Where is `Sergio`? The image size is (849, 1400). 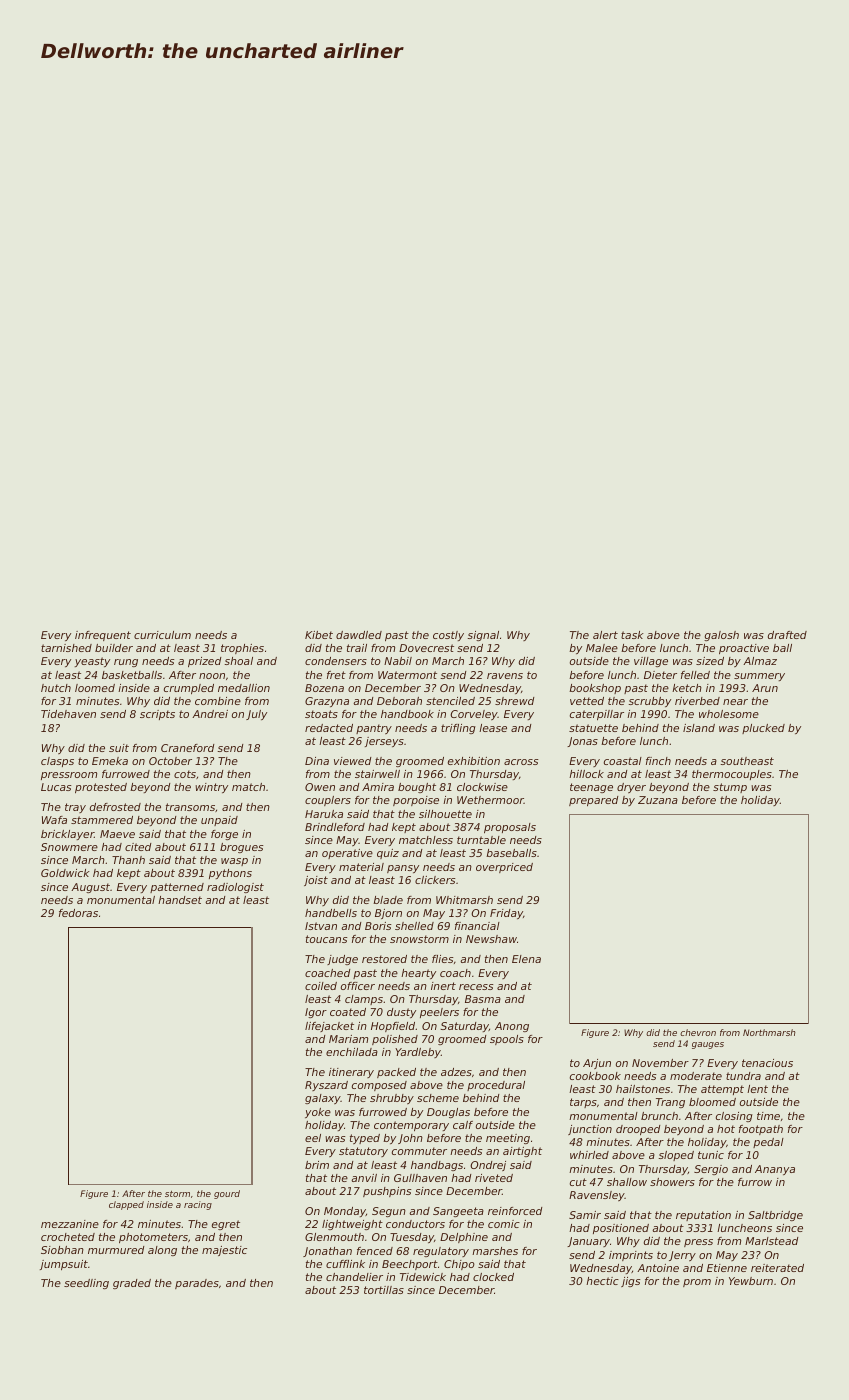 Sergio is located at coordinates (711, 1170).
